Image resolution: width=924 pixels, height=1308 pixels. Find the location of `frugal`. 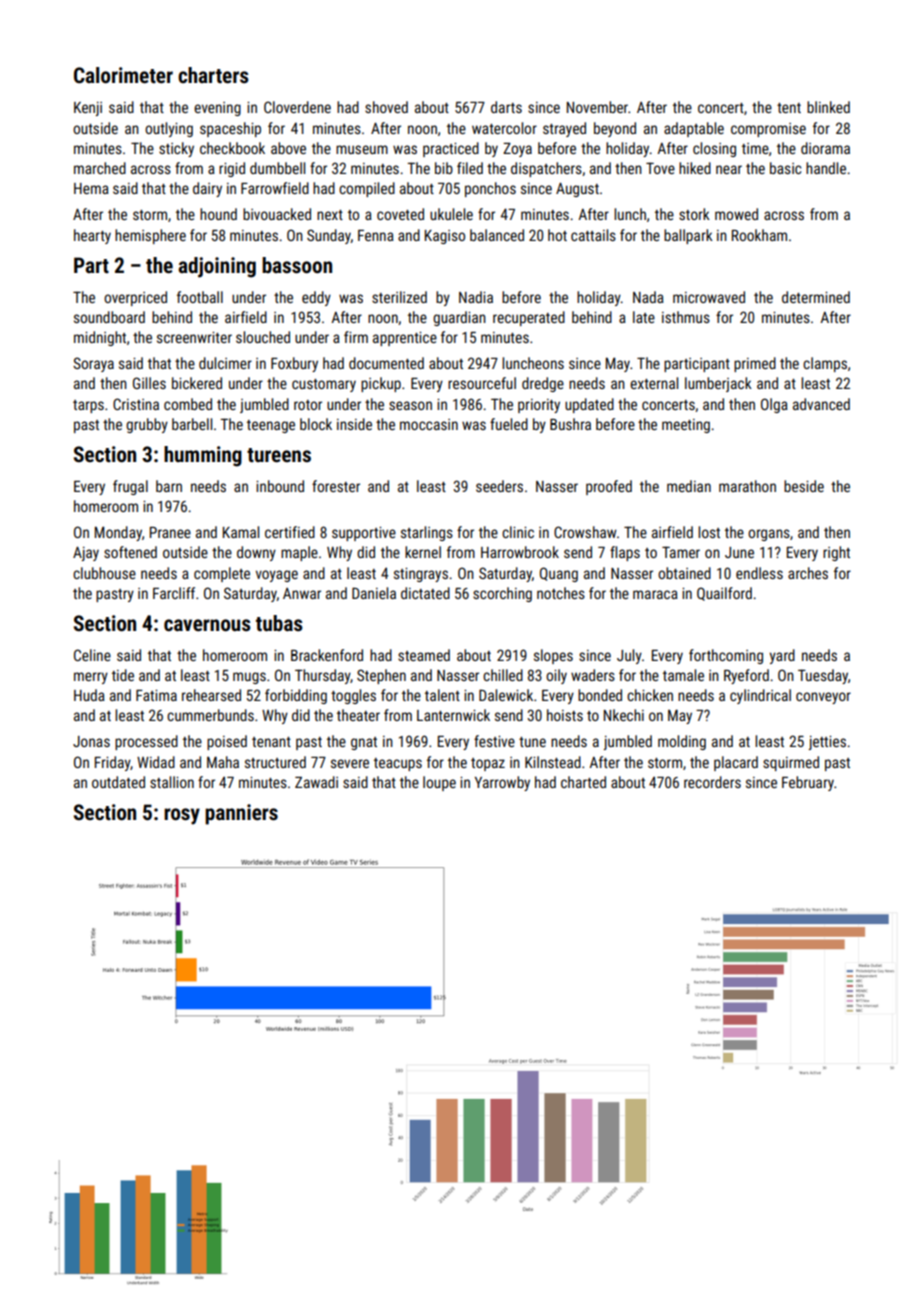

frugal is located at coordinates (130, 487).
